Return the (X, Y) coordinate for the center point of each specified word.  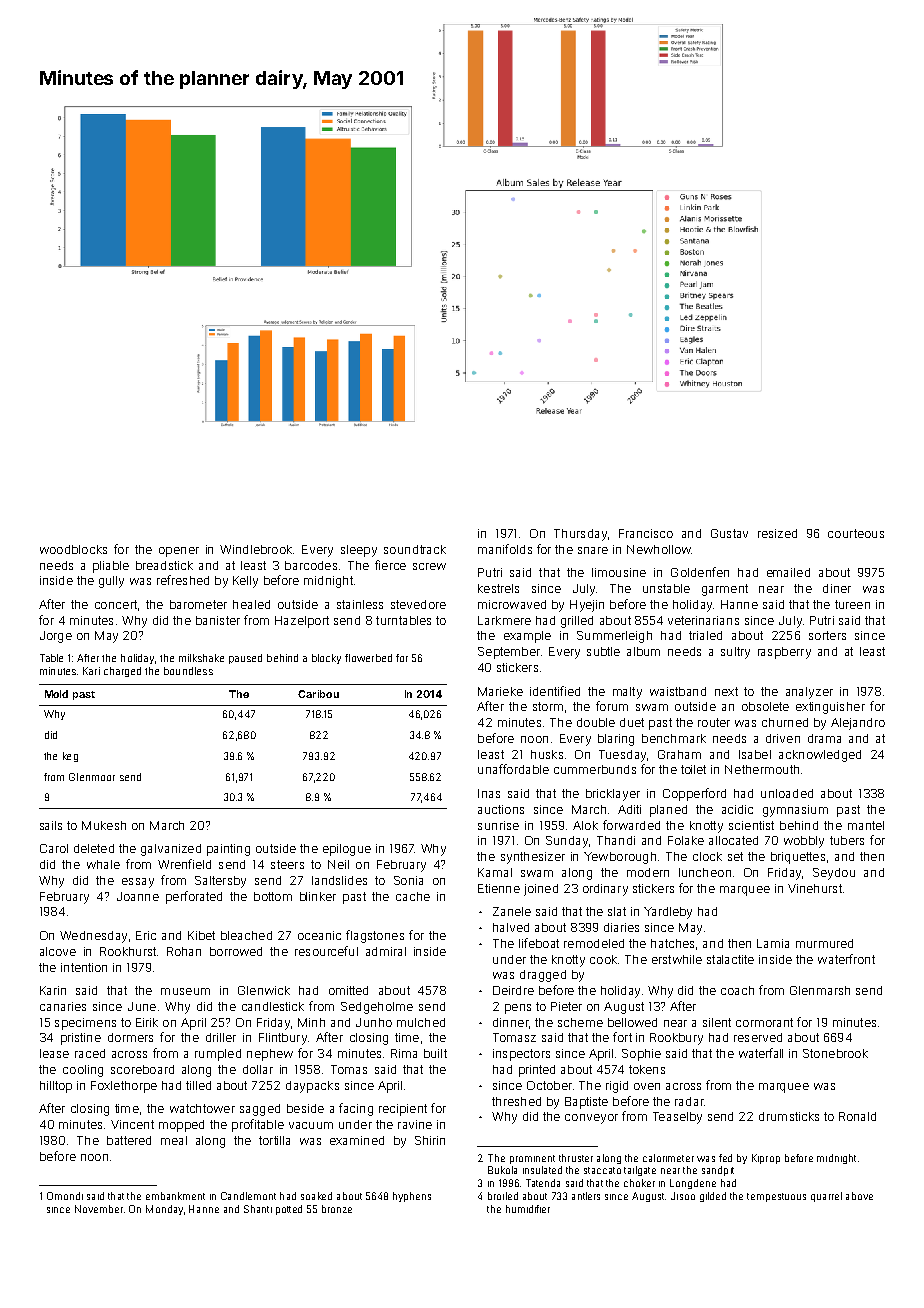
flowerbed (368, 658)
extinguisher (830, 708)
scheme (580, 1022)
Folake (686, 840)
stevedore (418, 604)
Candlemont (248, 1196)
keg (70, 757)
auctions (501, 809)
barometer (198, 604)
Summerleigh (614, 637)
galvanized (171, 850)
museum (185, 991)
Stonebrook (835, 1053)
